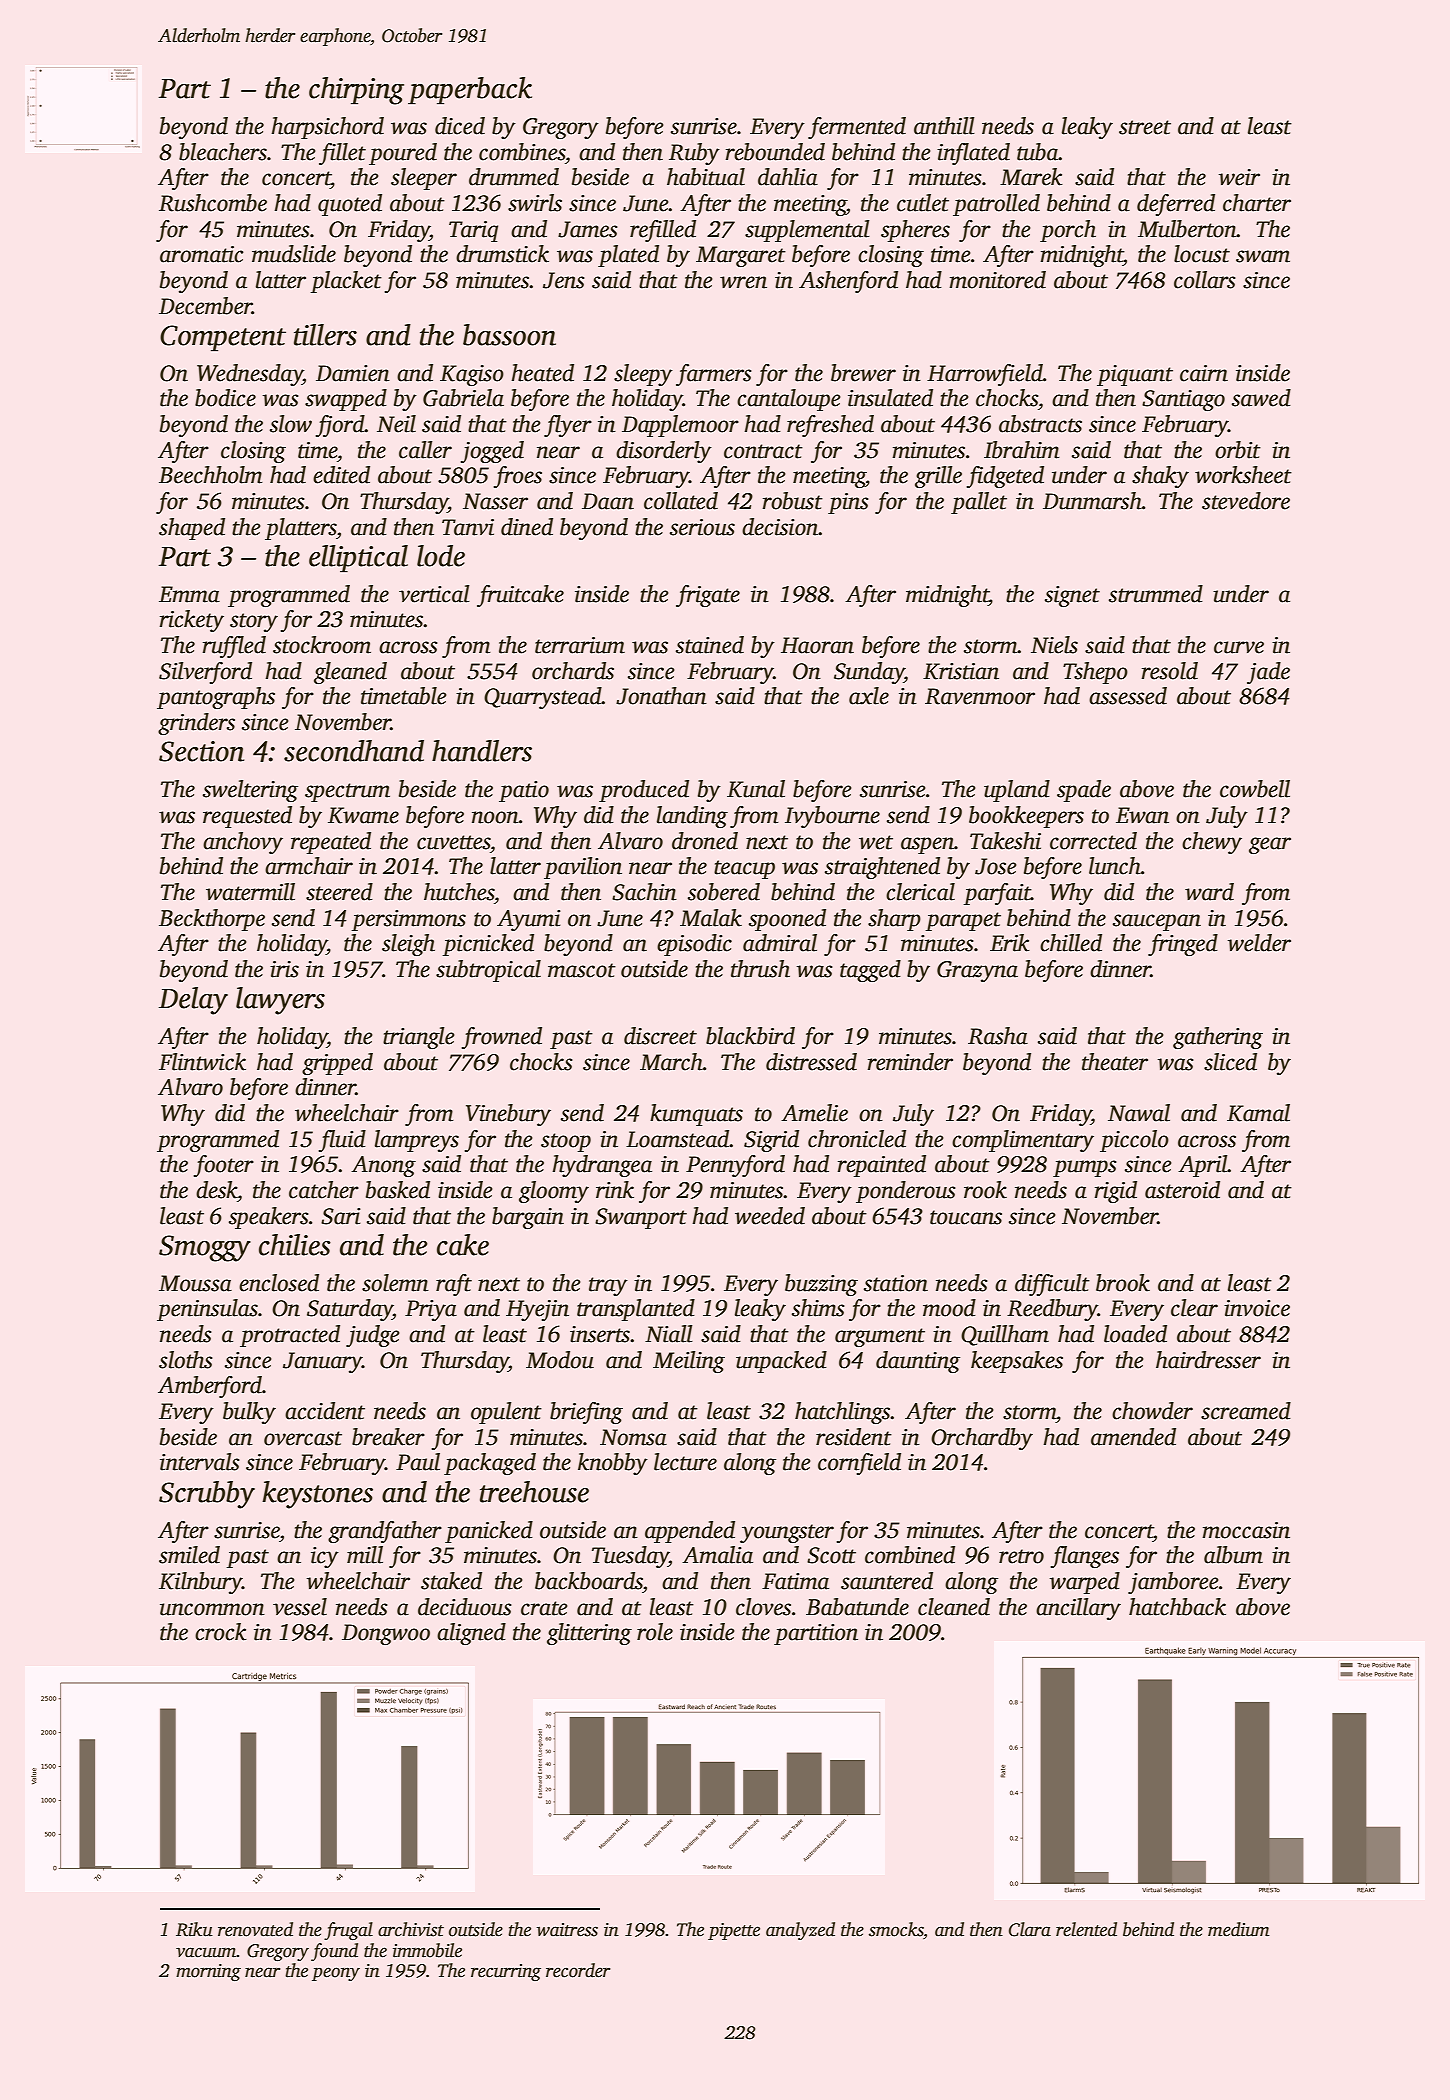 This screenshot has width=1450, height=2100. Describe the element at coordinates (1145, 127) in the screenshot. I see `street` at that location.
